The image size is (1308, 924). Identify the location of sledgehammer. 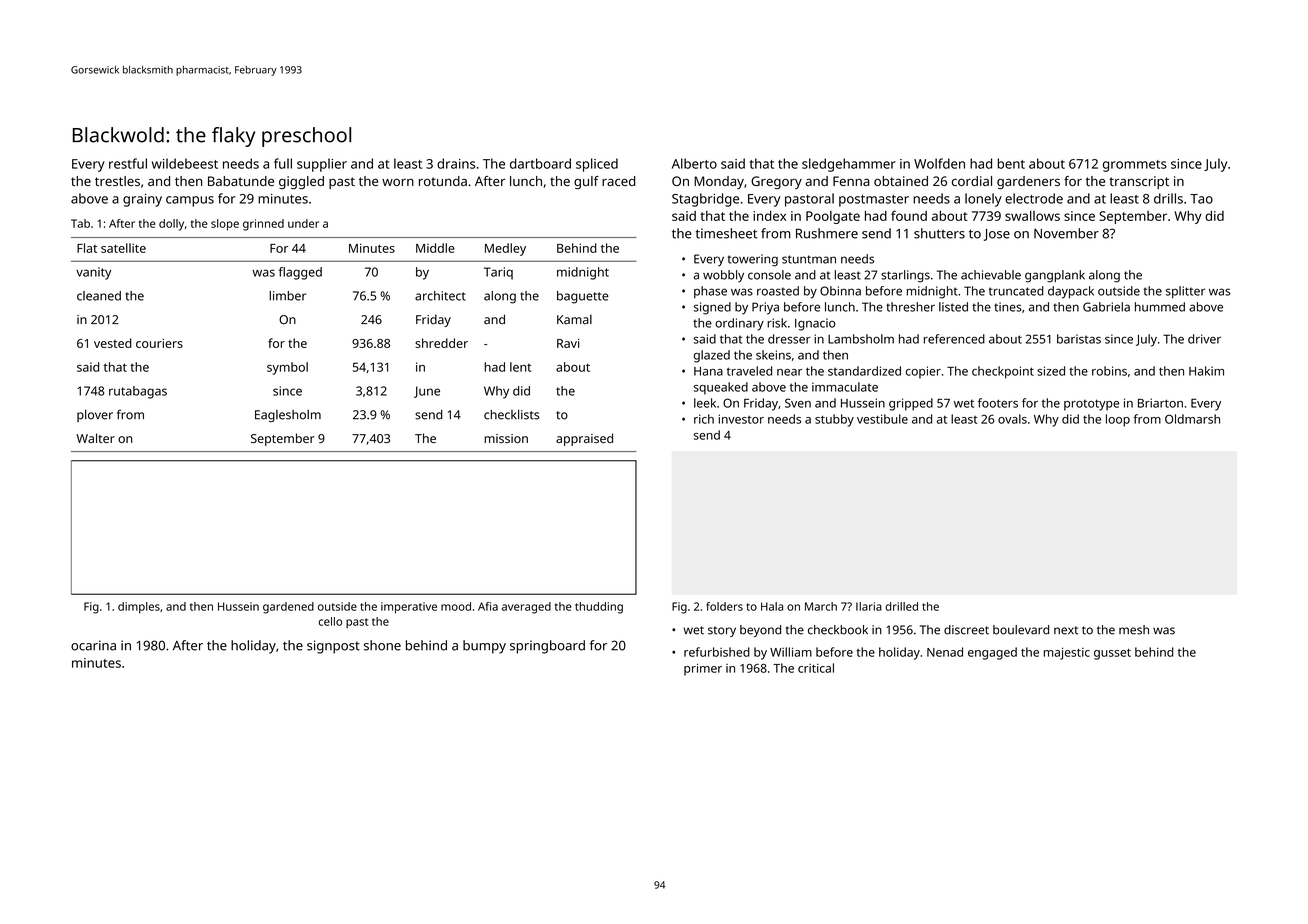
(849, 165).
